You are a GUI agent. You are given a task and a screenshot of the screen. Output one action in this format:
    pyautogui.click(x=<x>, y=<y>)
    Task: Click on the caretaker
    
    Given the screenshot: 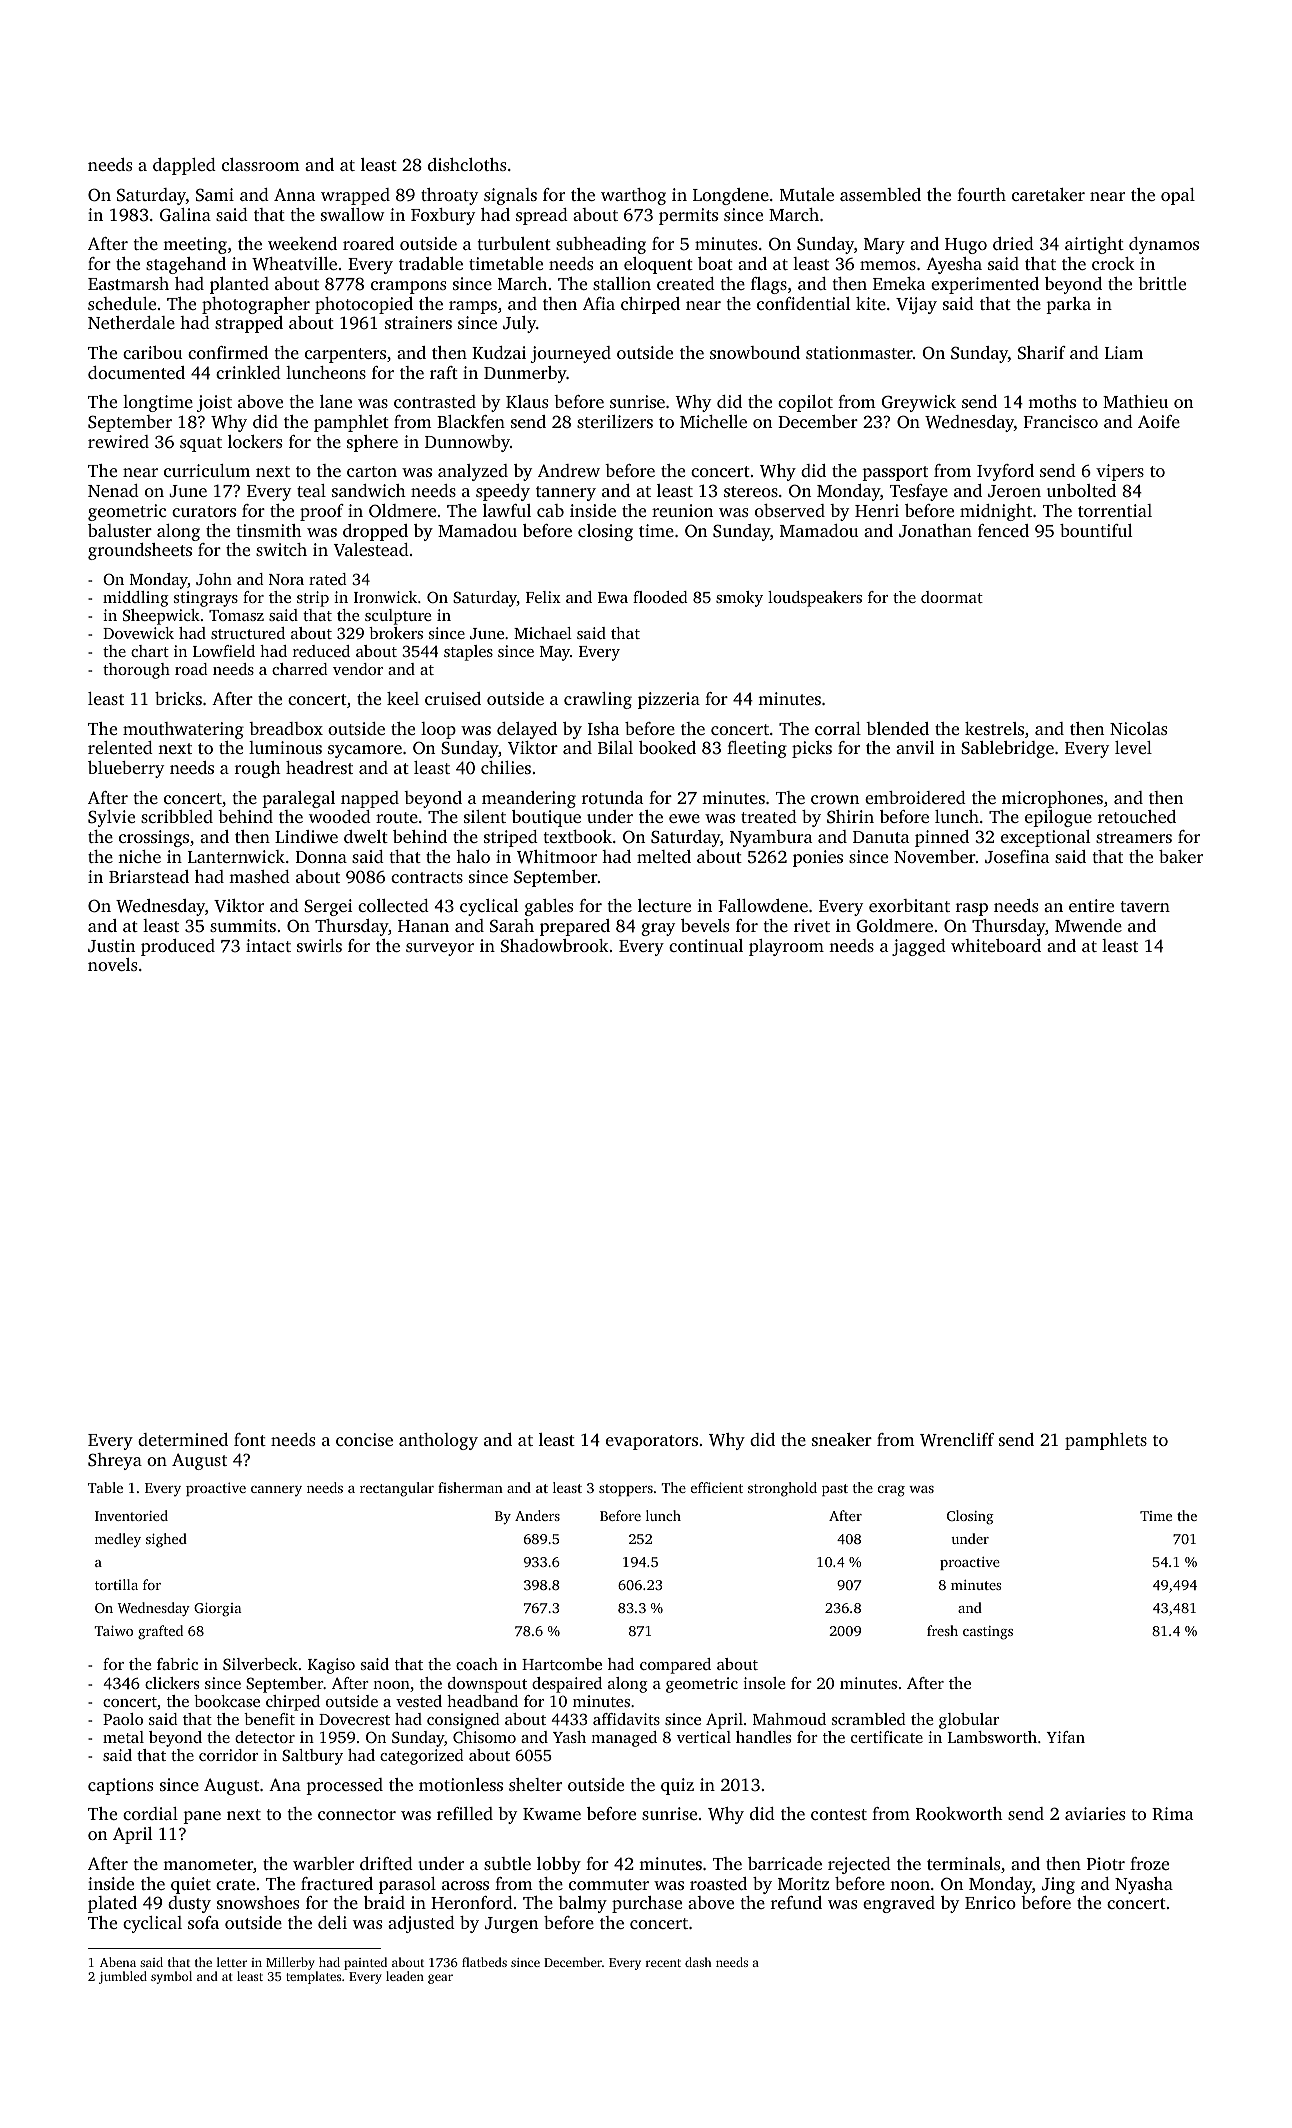 What is the action you would take?
    pyautogui.click(x=1048, y=194)
